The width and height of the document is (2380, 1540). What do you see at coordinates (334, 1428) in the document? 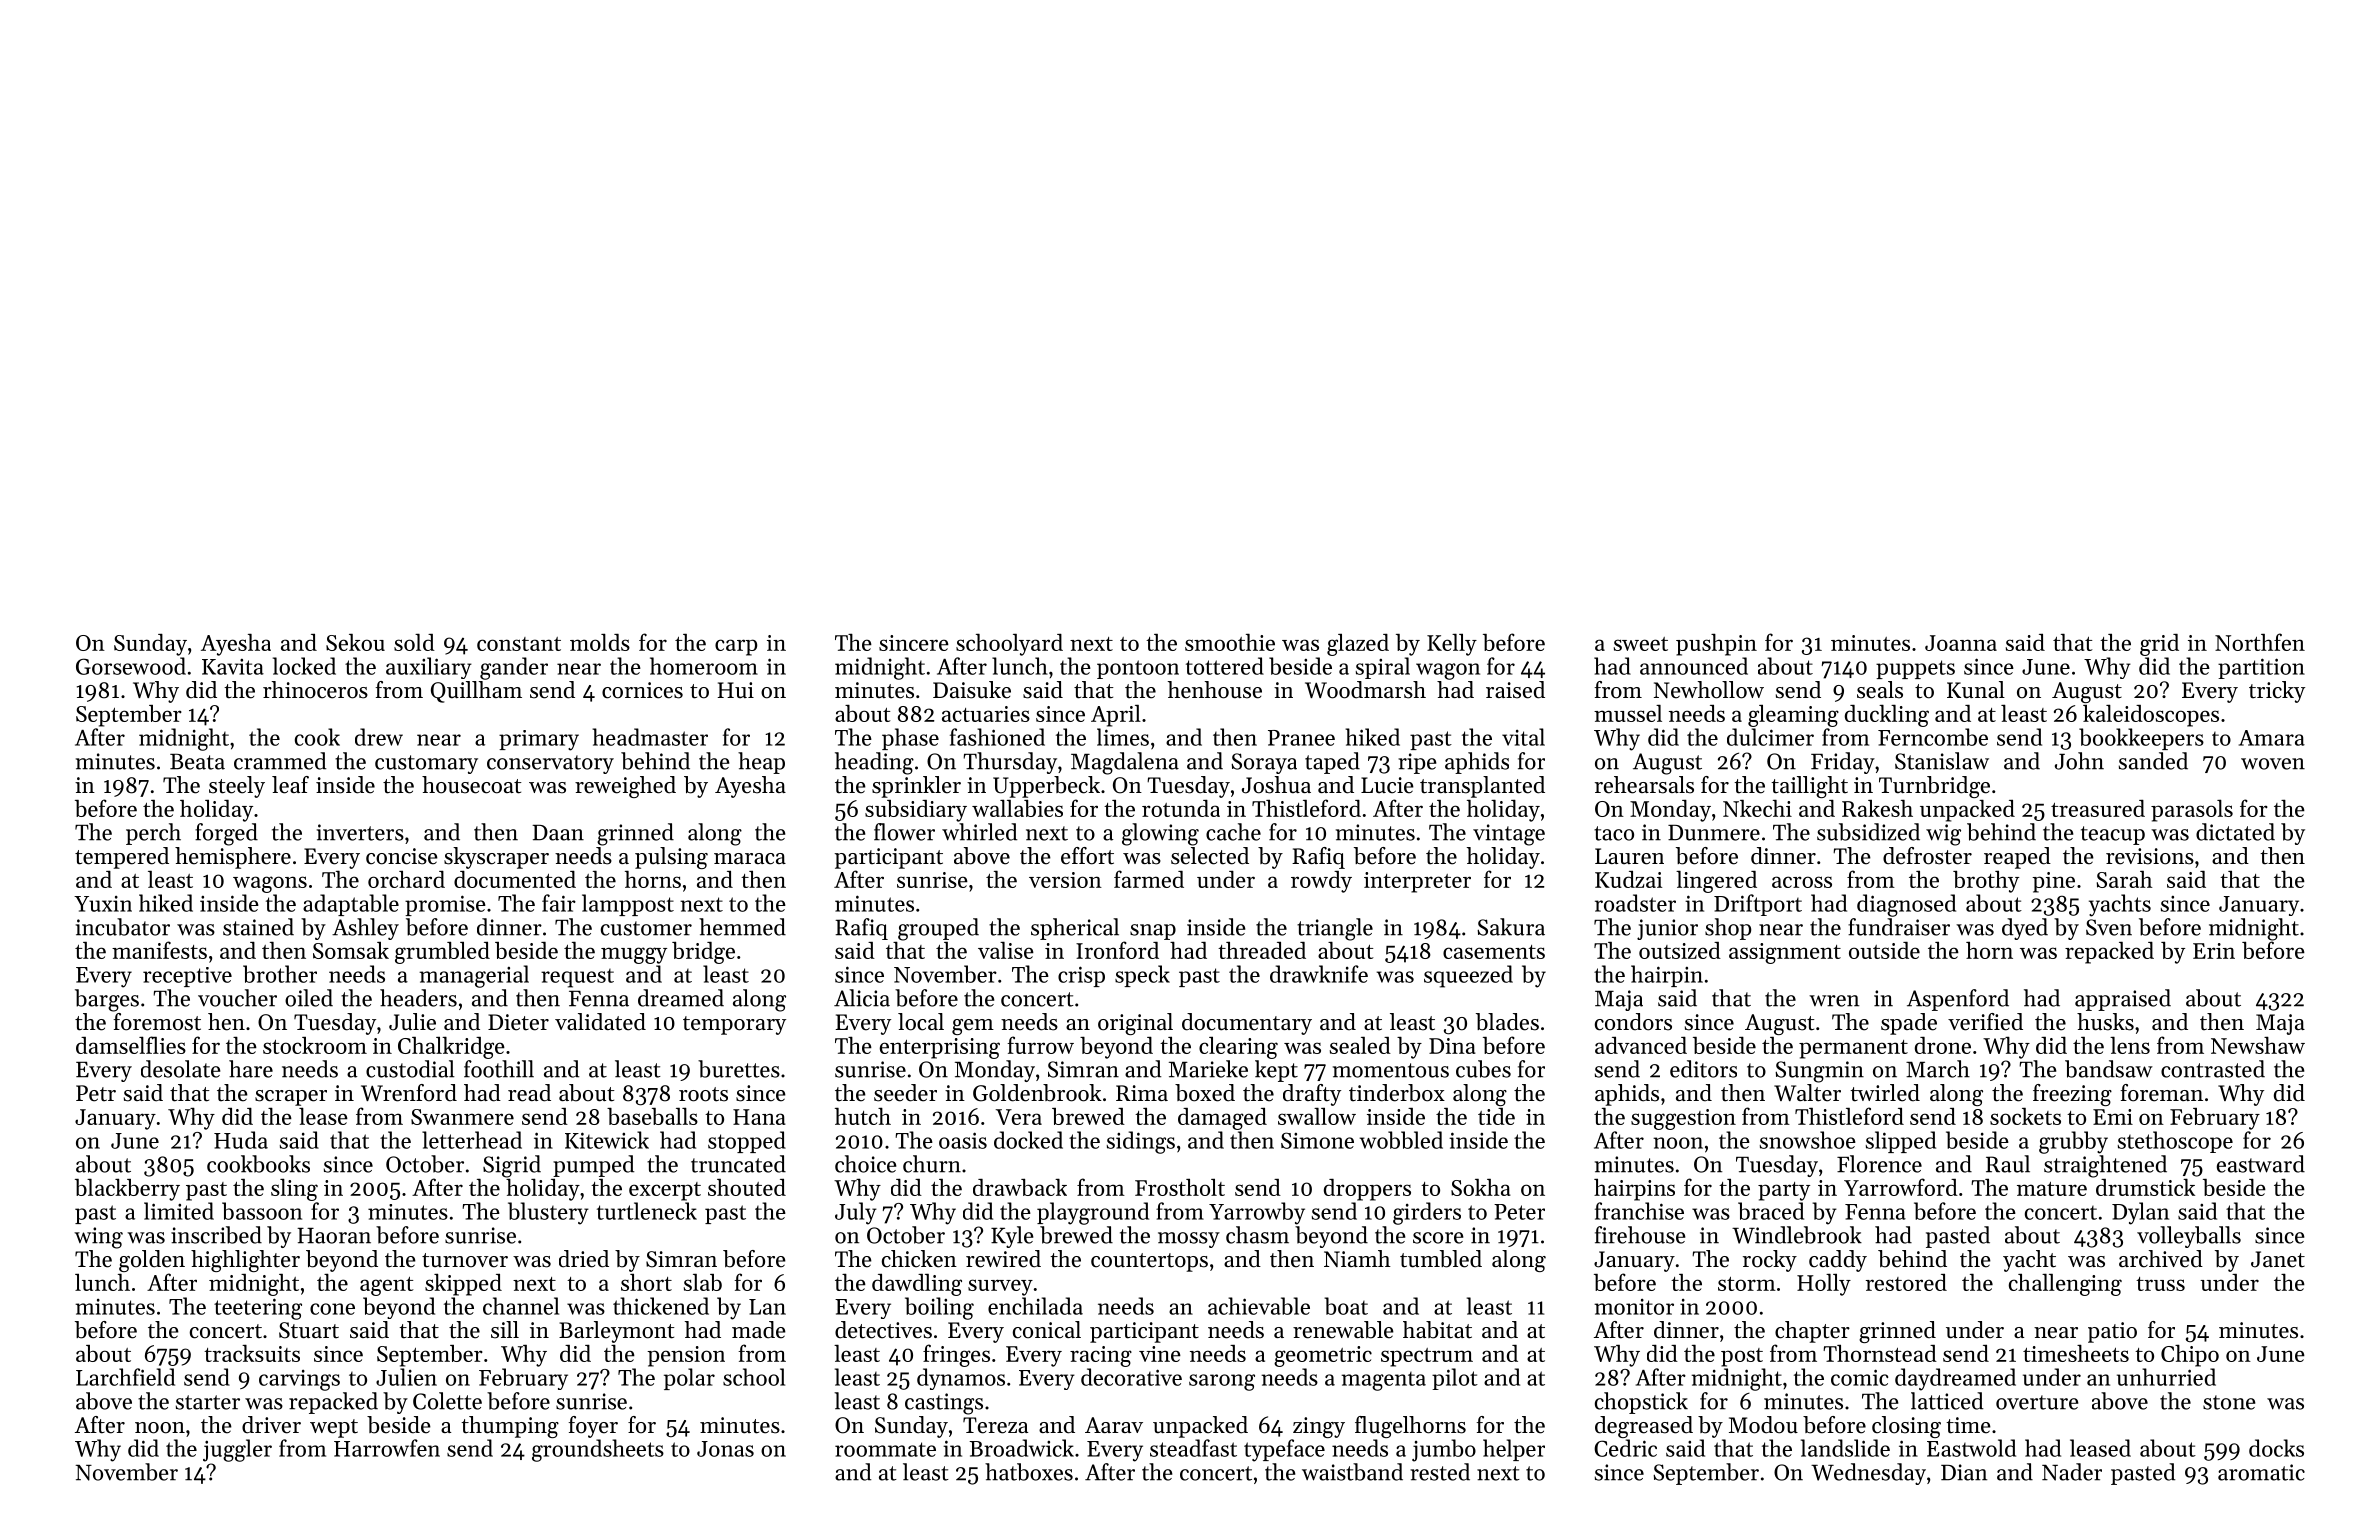
I see `wept` at bounding box center [334, 1428].
